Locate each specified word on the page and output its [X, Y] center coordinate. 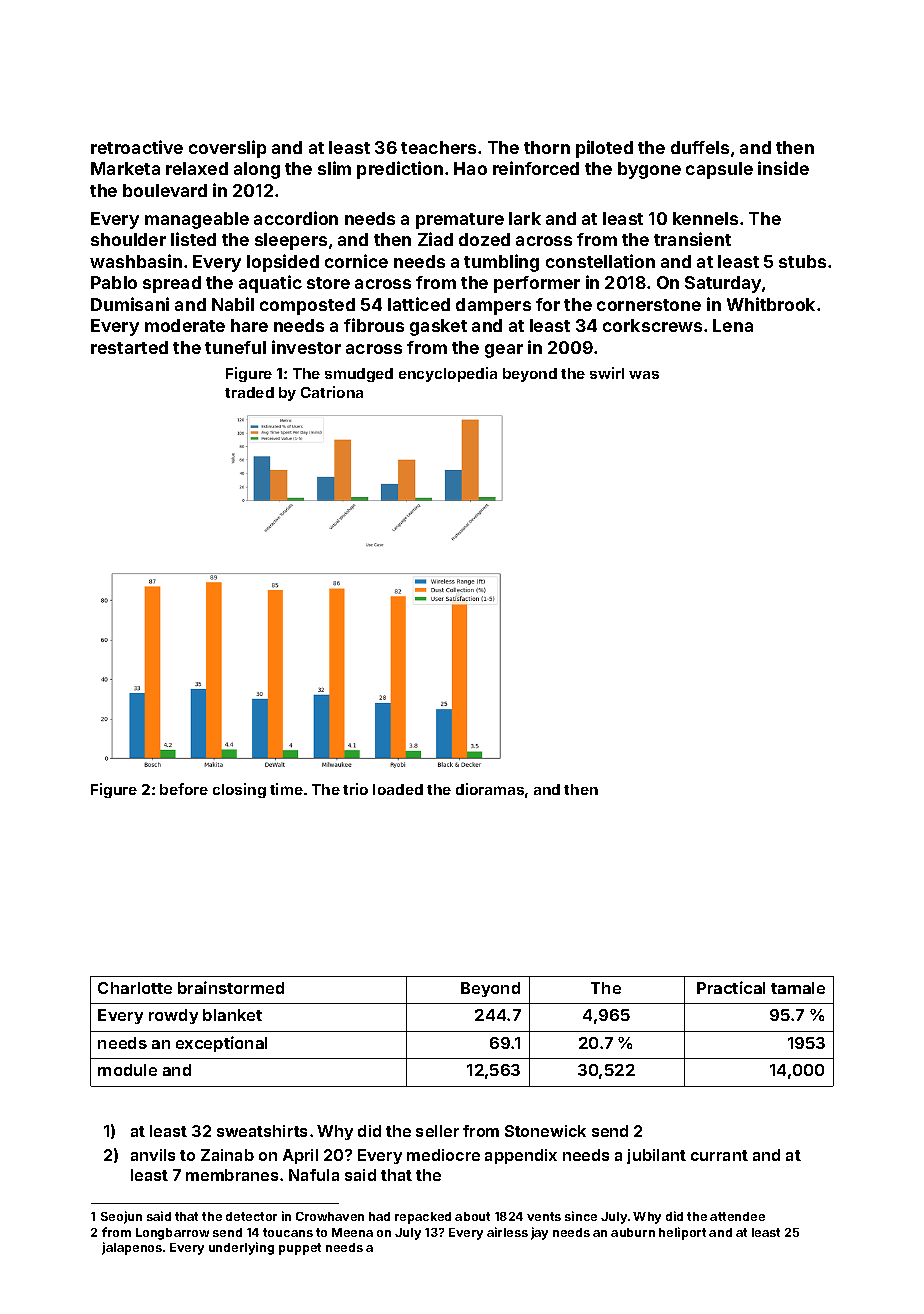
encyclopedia [448, 374]
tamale [798, 988]
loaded [398, 789]
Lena [733, 325]
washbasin [136, 261]
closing [239, 790]
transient [692, 239]
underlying [241, 1248]
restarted [129, 347]
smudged [359, 375]
